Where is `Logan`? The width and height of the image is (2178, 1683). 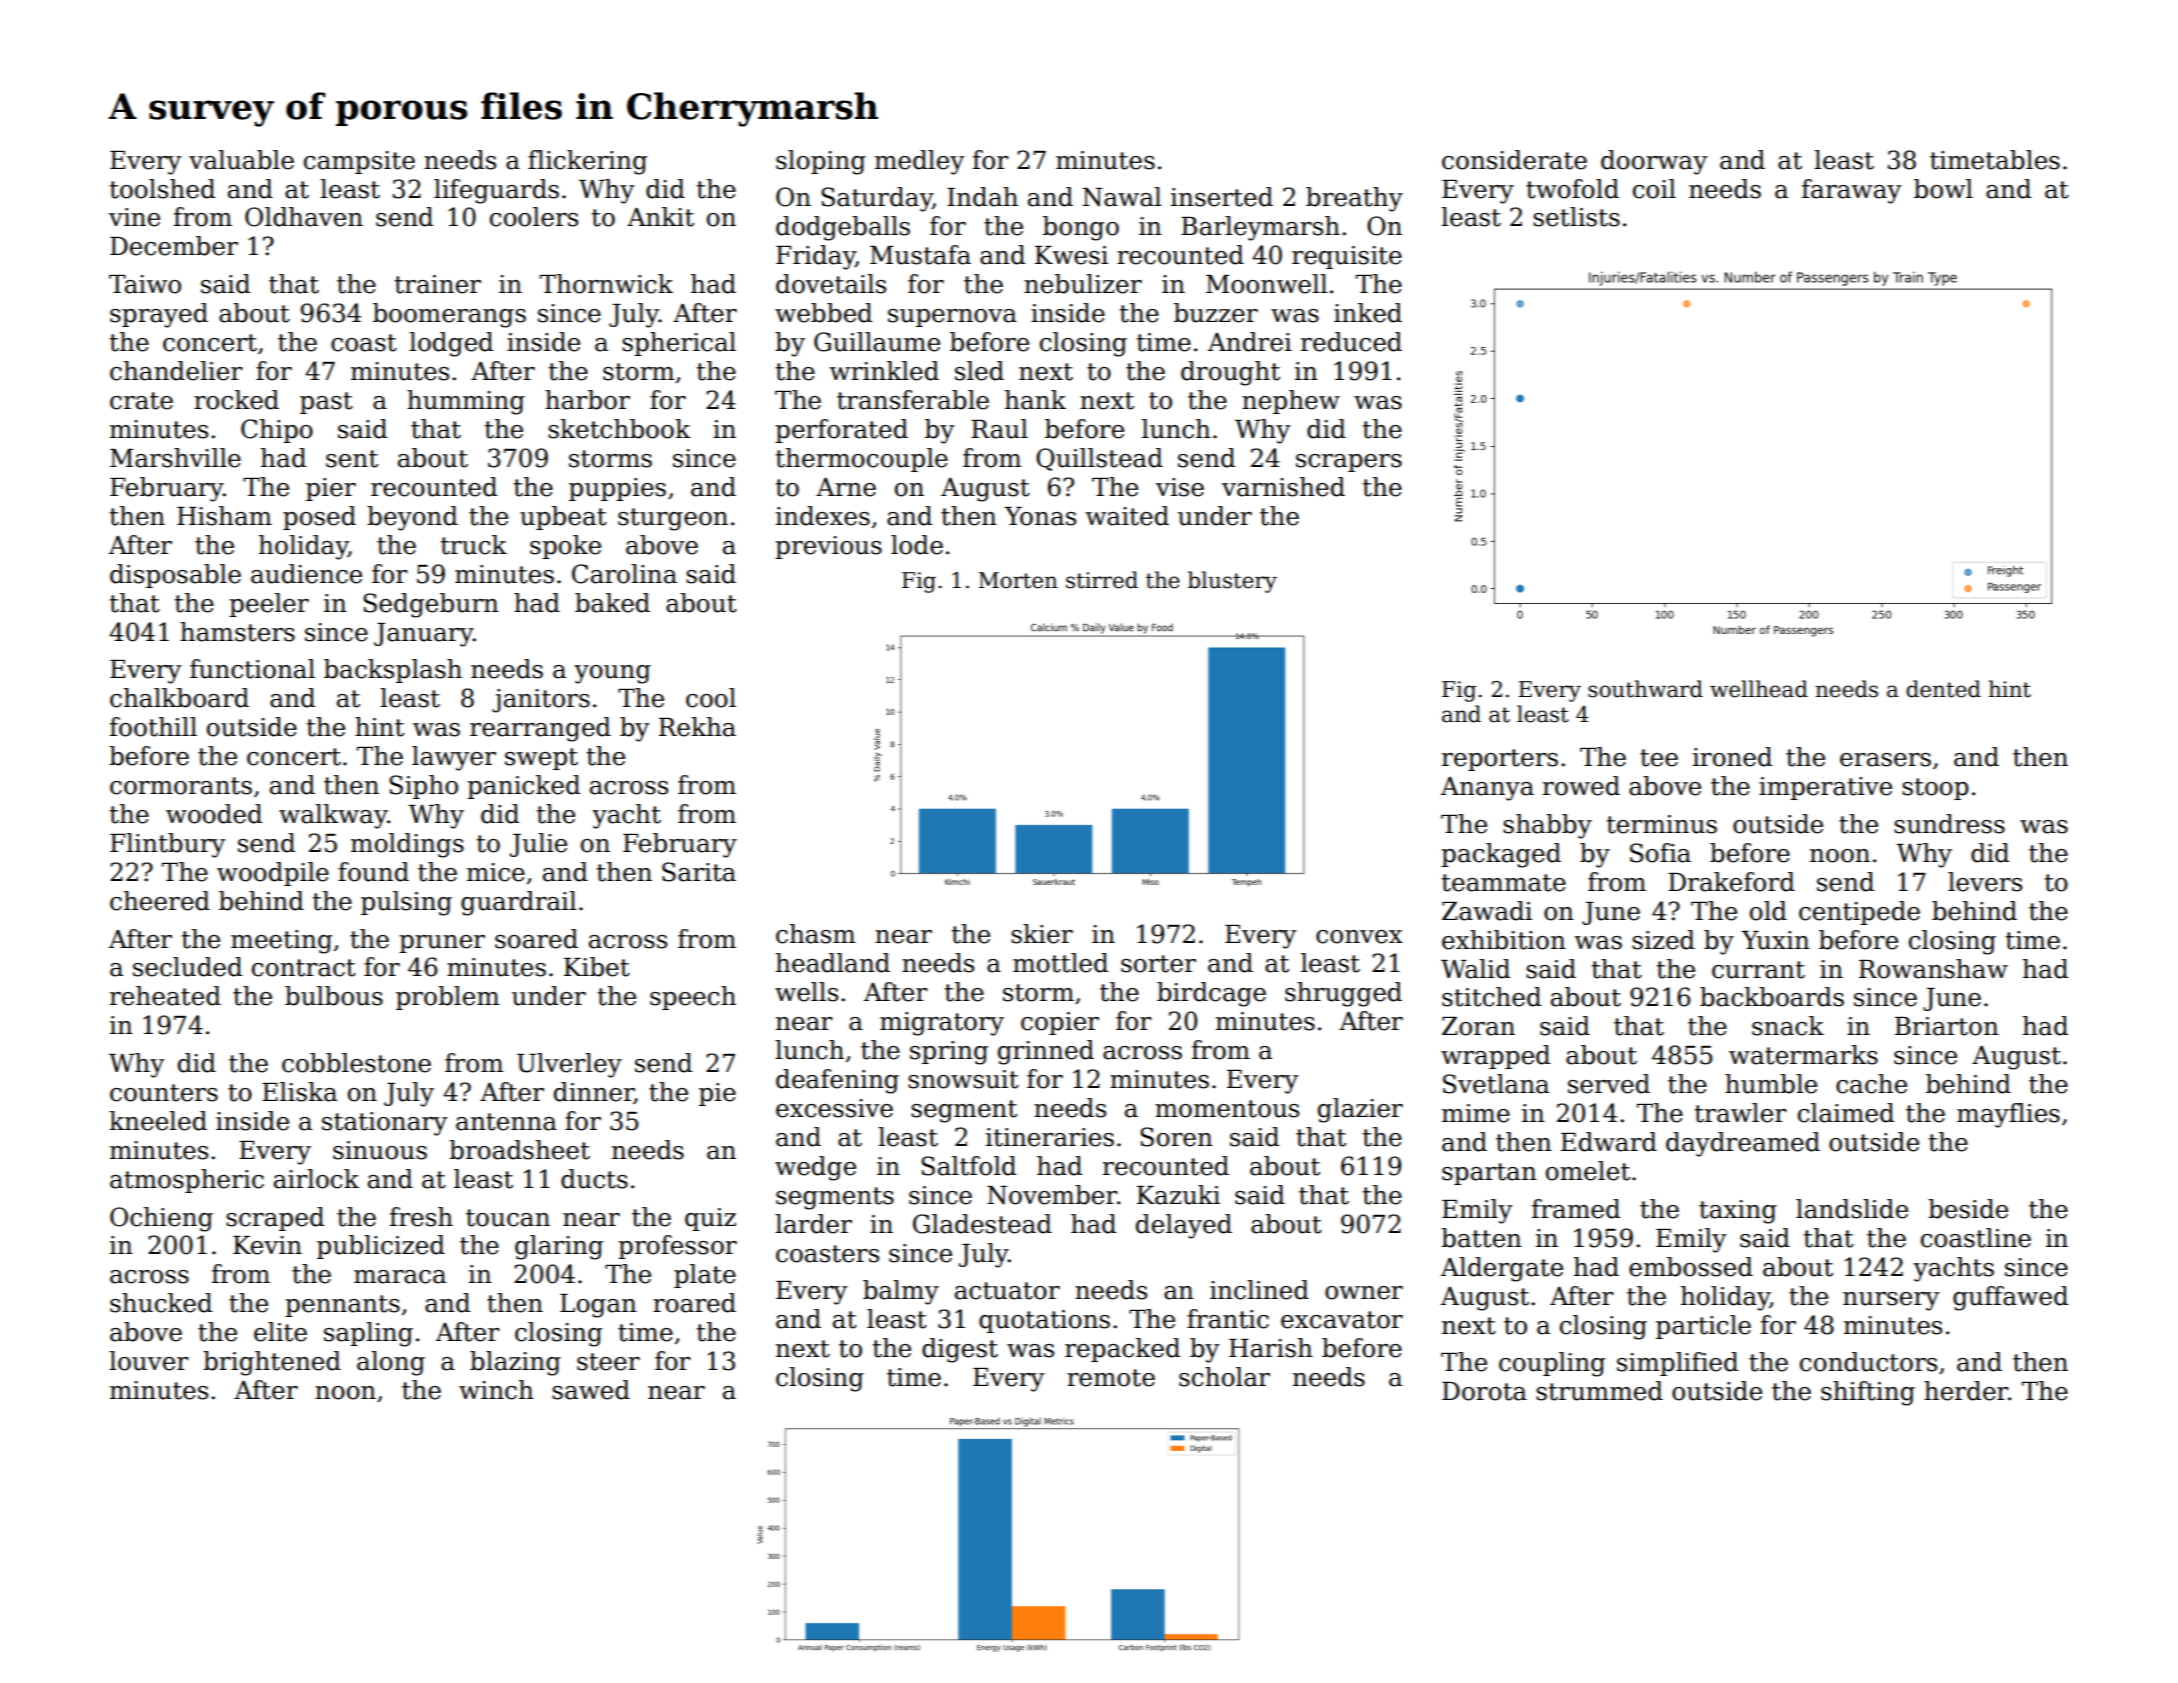
Logan is located at coordinates (598, 1306).
